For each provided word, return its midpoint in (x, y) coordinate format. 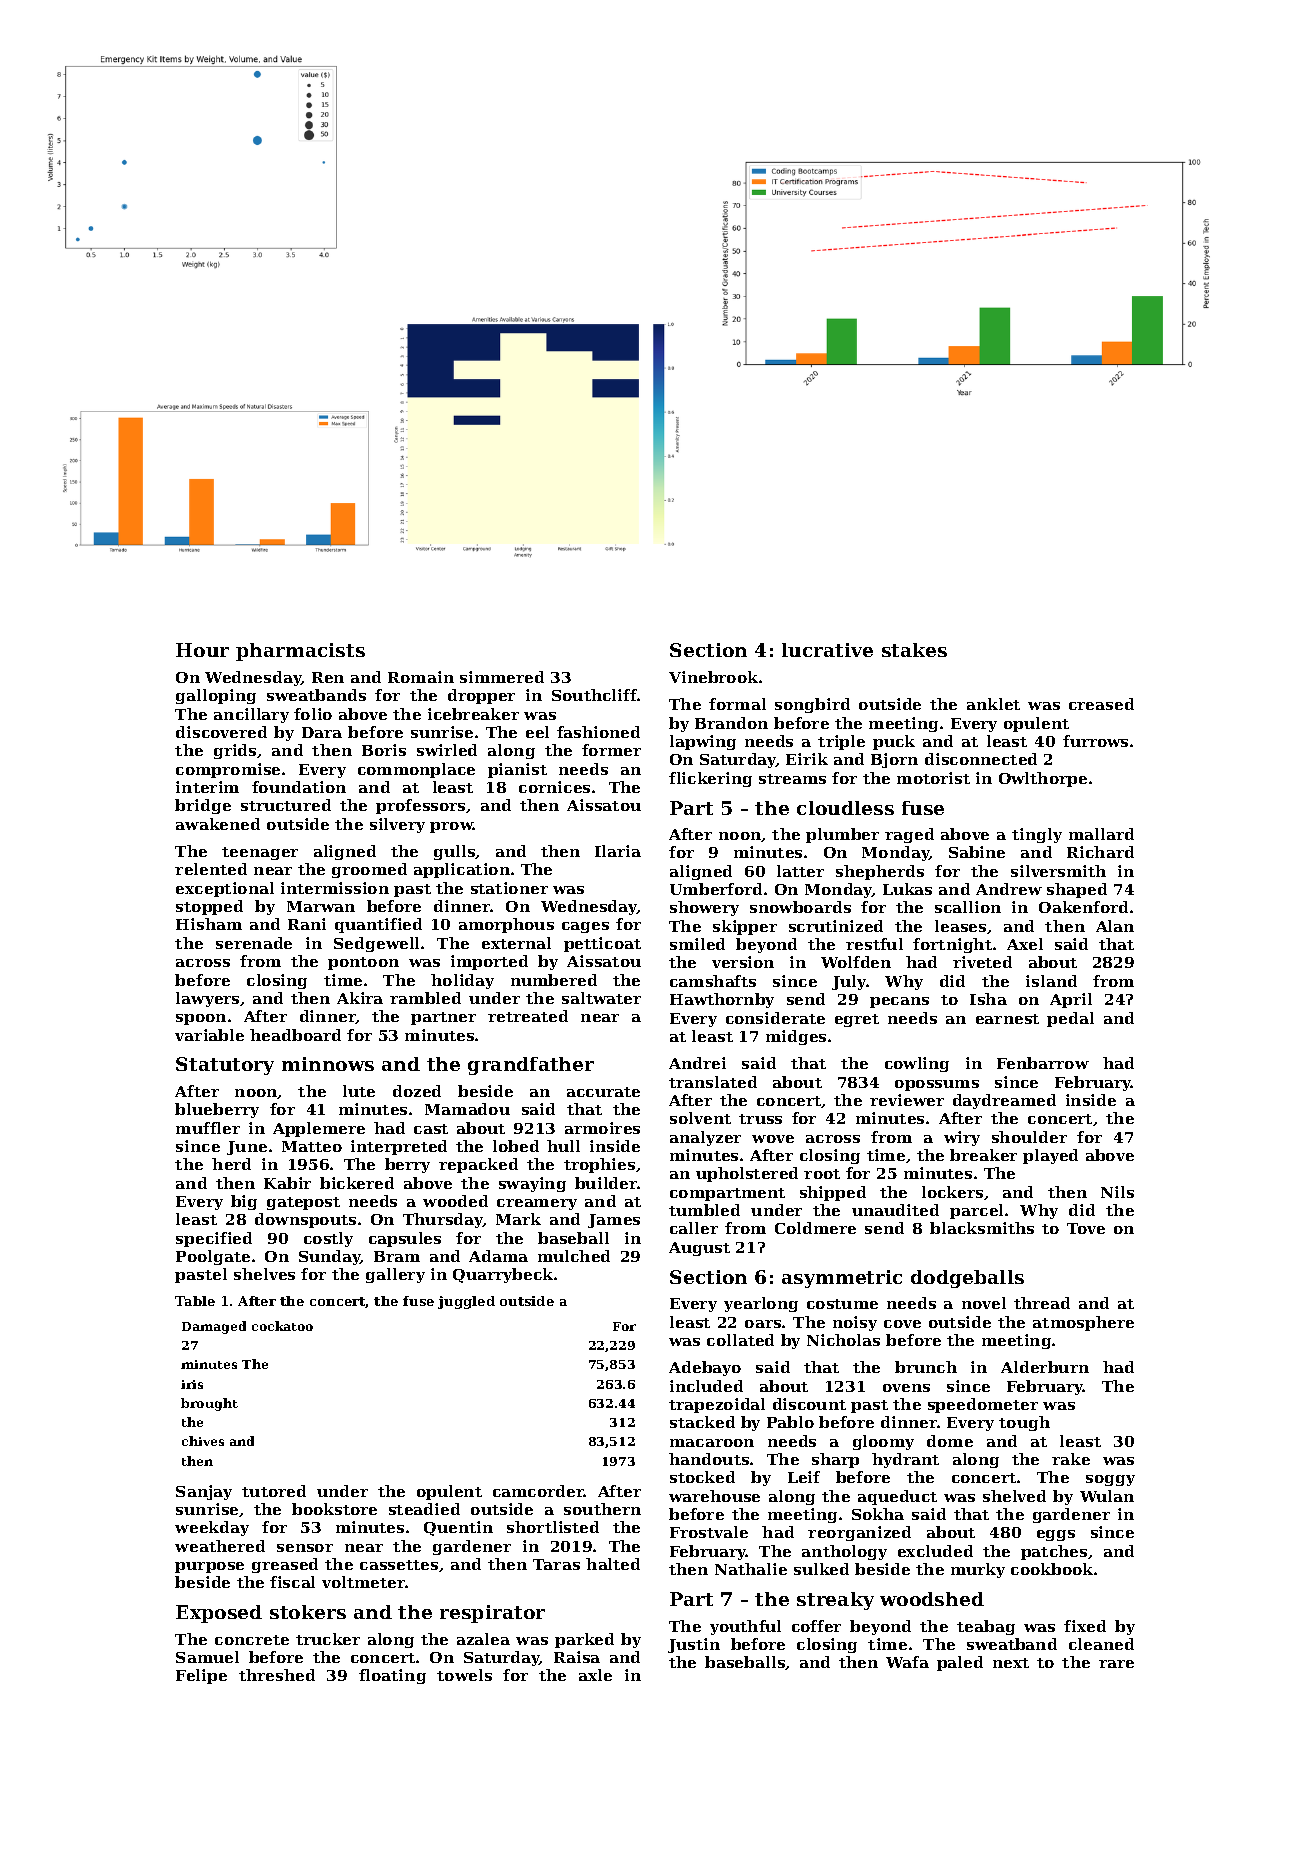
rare (1116, 1664)
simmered (502, 677)
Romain (421, 677)
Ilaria (618, 851)
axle (595, 1675)
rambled (425, 998)
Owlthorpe (1043, 779)
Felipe (201, 1676)
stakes (914, 650)
